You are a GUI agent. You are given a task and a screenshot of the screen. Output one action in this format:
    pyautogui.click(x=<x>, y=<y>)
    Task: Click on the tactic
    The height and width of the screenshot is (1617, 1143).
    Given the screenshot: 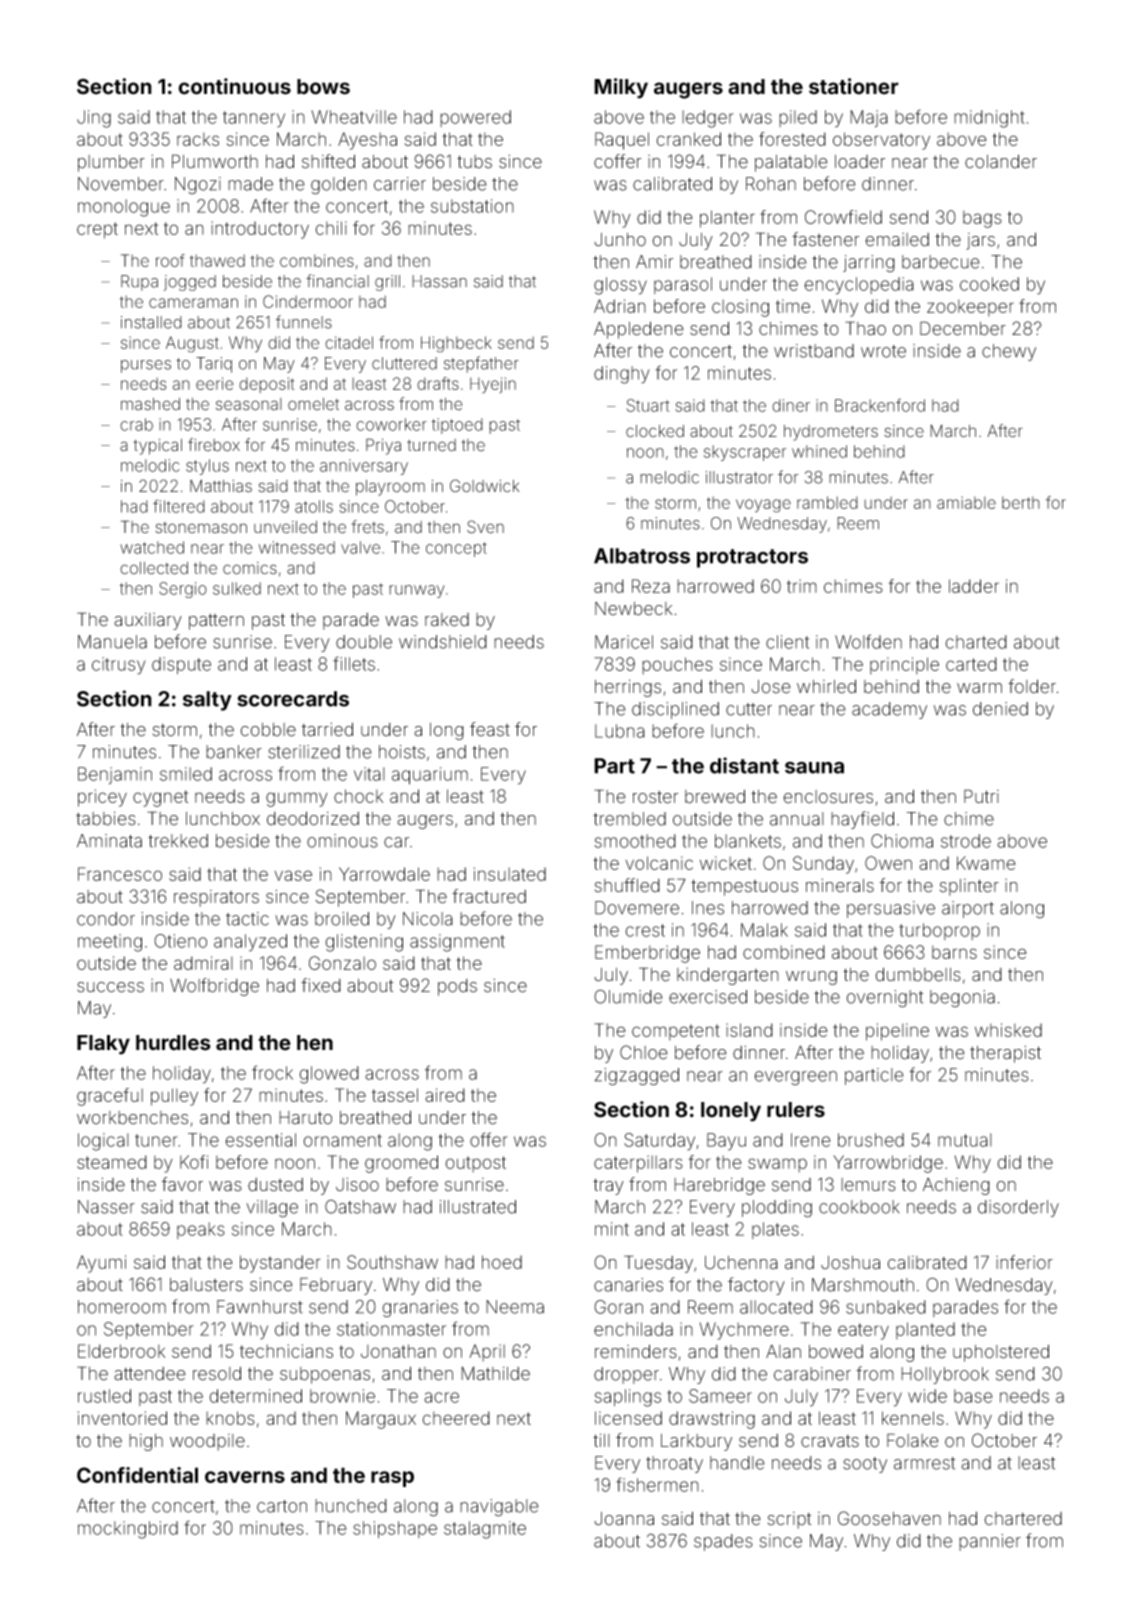 What is the action you would take?
    pyautogui.click(x=247, y=919)
